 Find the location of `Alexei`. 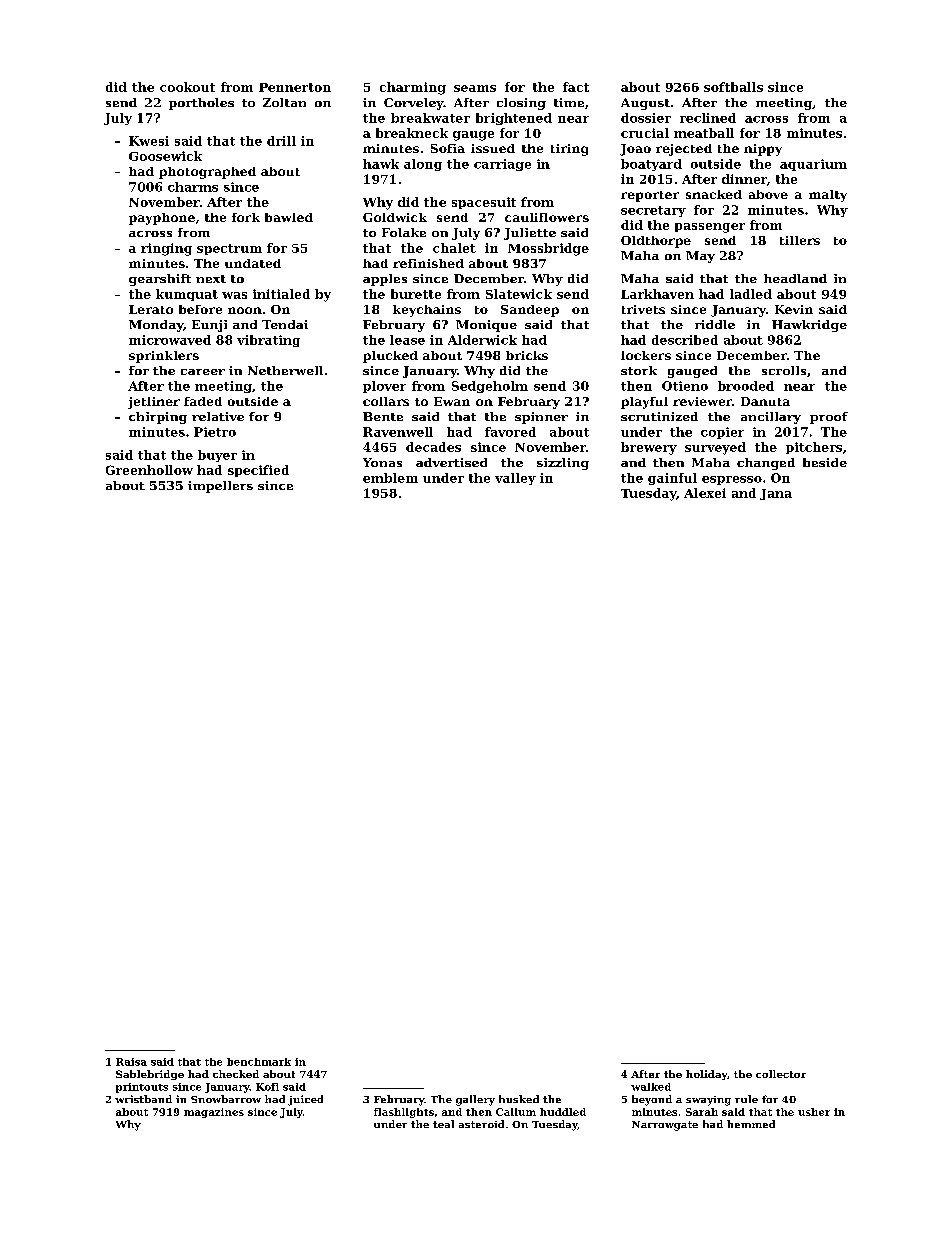

Alexei is located at coordinates (705, 493).
